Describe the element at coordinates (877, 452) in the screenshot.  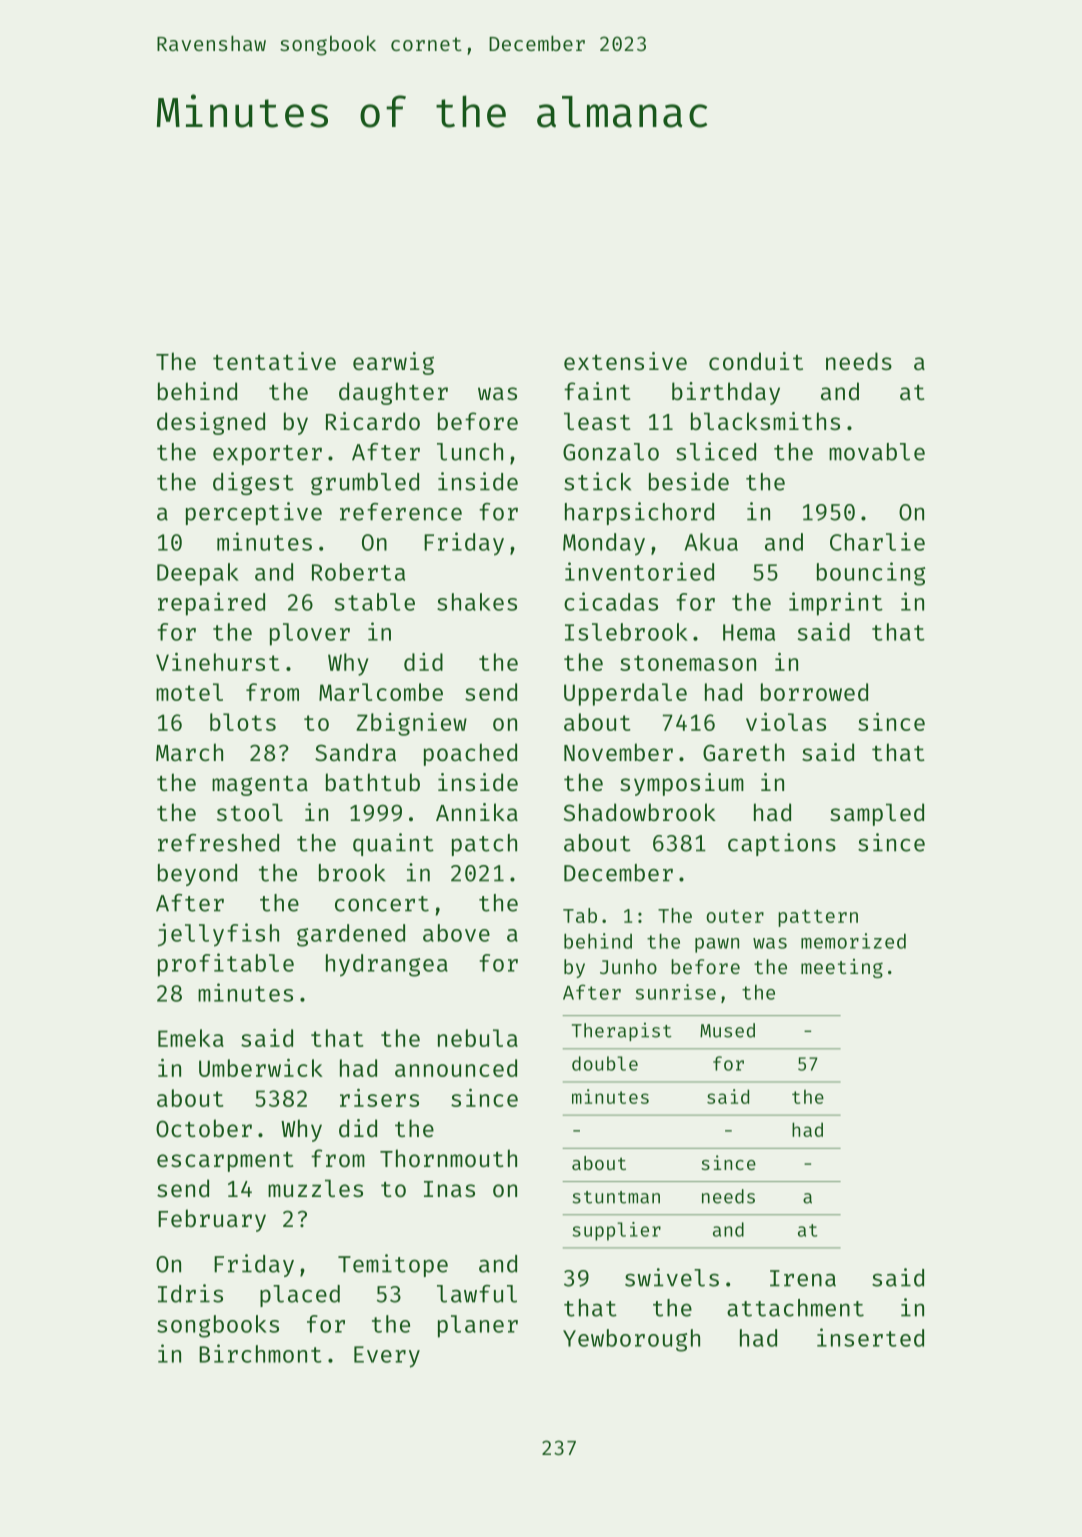
I see `movable` at that location.
